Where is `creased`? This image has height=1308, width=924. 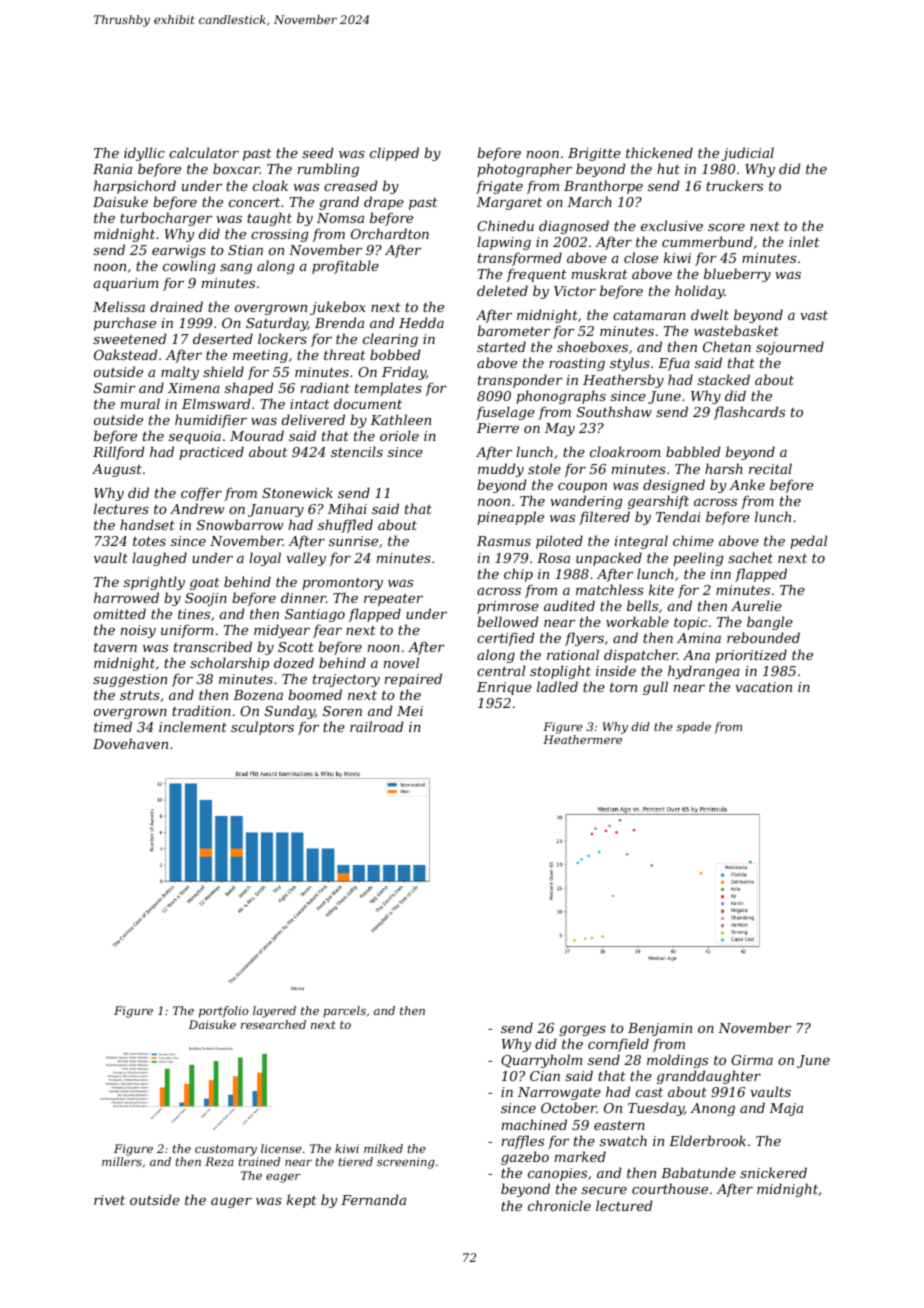 creased is located at coordinates (350, 185).
